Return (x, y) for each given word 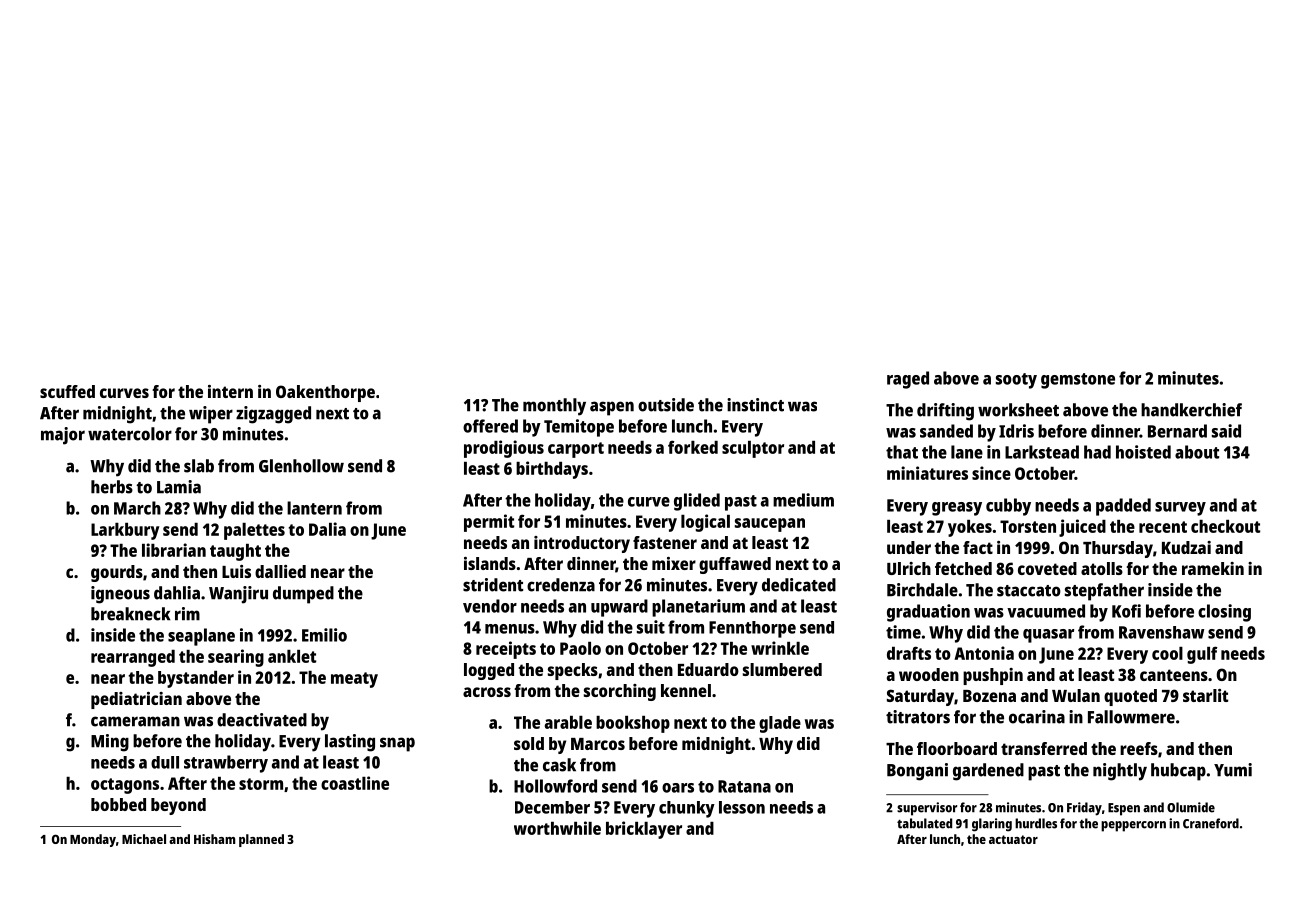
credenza (561, 585)
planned (261, 840)
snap (397, 744)
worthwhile (557, 828)
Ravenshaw (1161, 632)
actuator (1013, 839)
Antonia (984, 653)
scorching (620, 692)
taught (235, 552)
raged (908, 380)
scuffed (67, 391)
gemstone (1078, 381)
